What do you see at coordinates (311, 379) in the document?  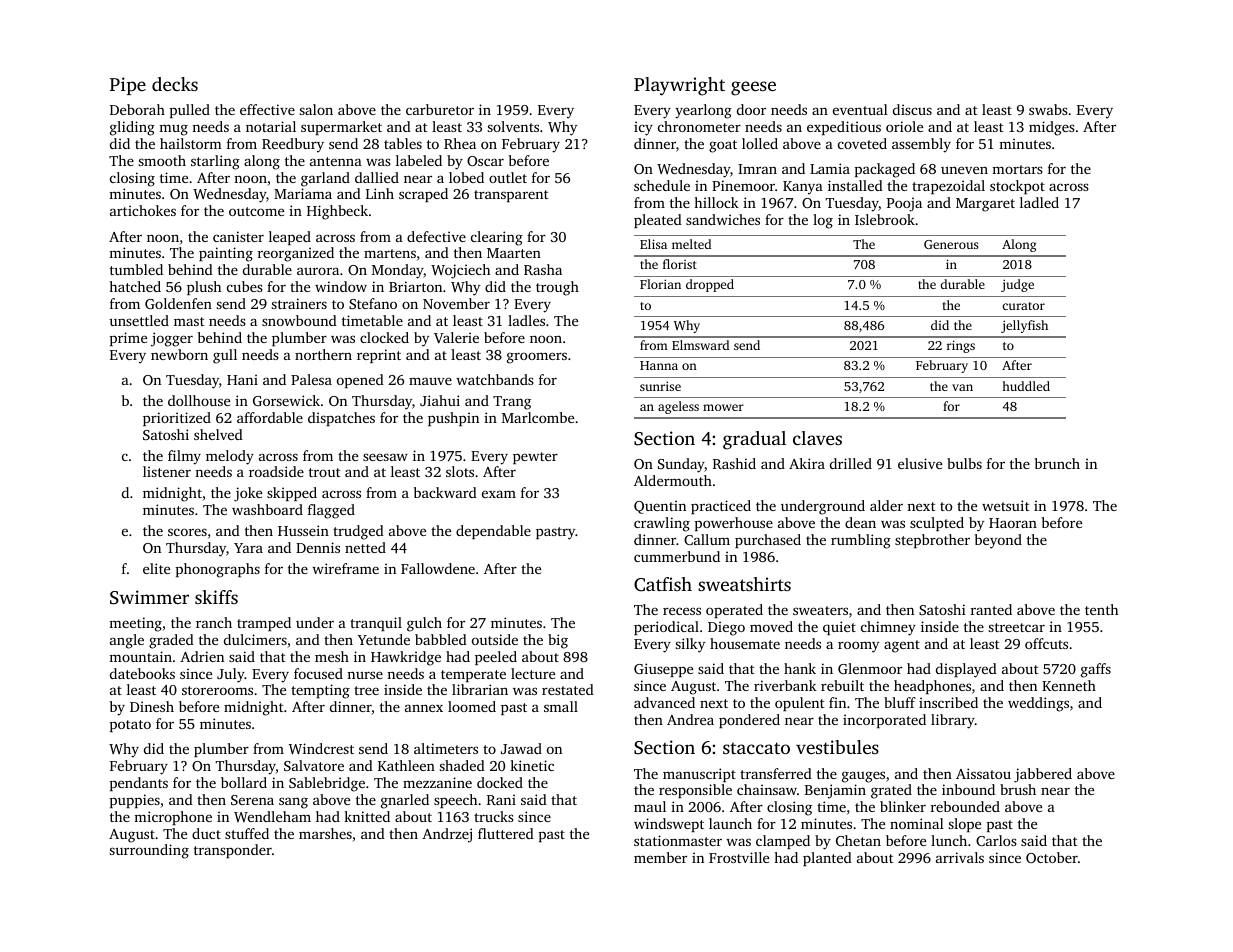 I see `Palesa` at bounding box center [311, 379].
